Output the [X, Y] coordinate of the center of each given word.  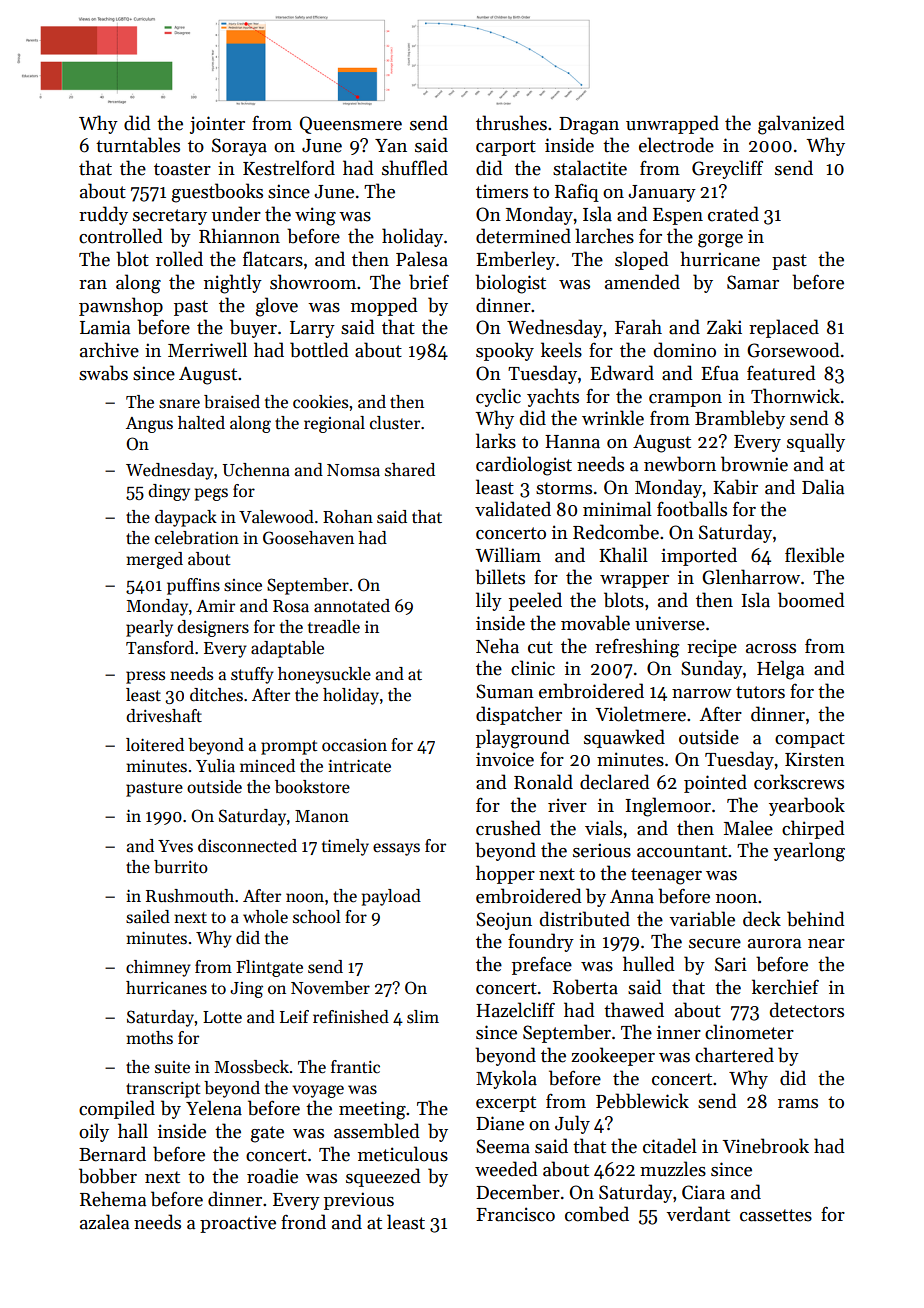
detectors [807, 1010]
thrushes [511, 123]
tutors [760, 692]
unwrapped [672, 124]
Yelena [214, 1108]
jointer [217, 125]
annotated [352, 606]
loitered [155, 745]
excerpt [506, 1104]
